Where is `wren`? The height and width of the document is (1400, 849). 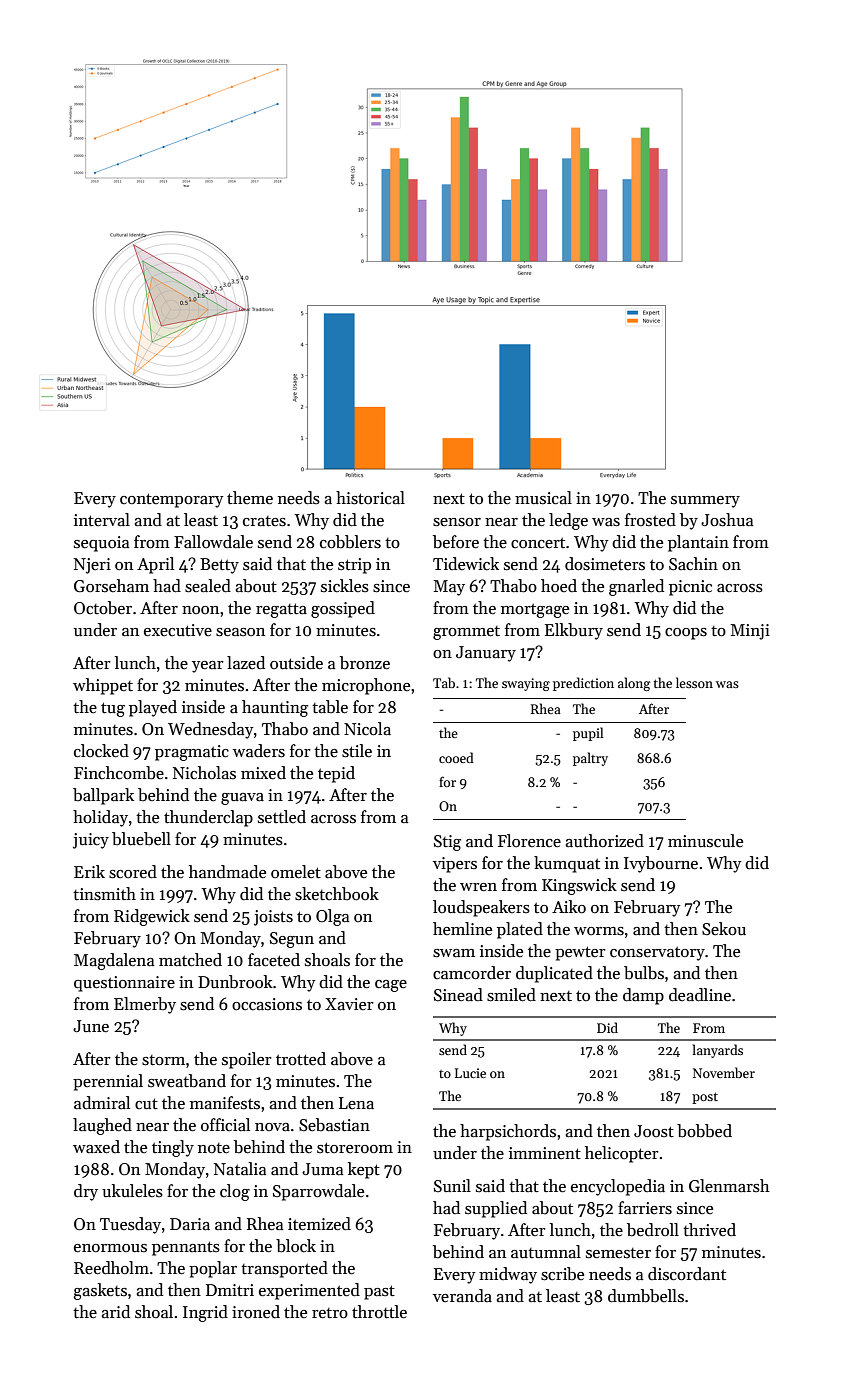 wren is located at coordinates (478, 887).
